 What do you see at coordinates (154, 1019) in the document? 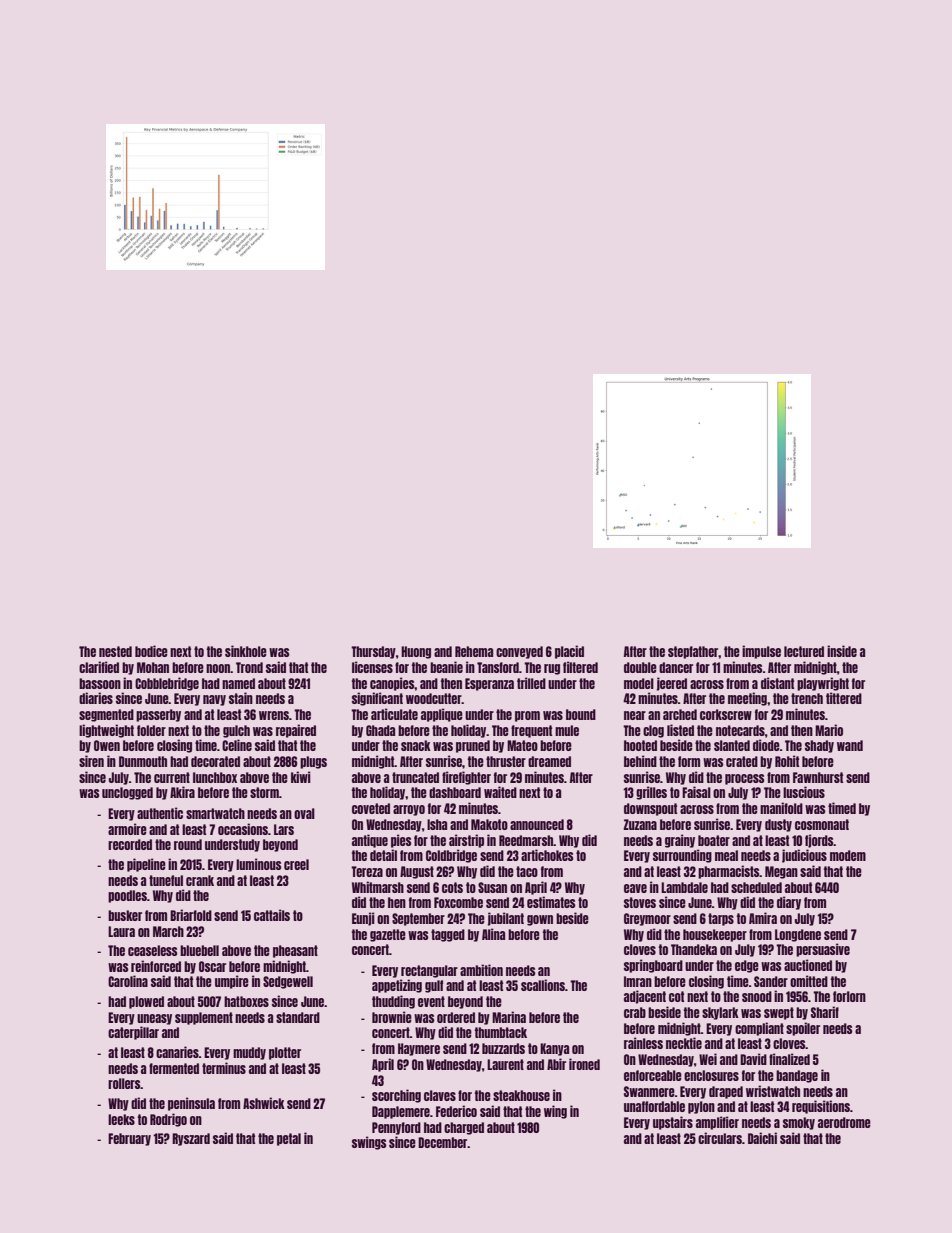
I see `uneasy` at bounding box center [154, 1019].
